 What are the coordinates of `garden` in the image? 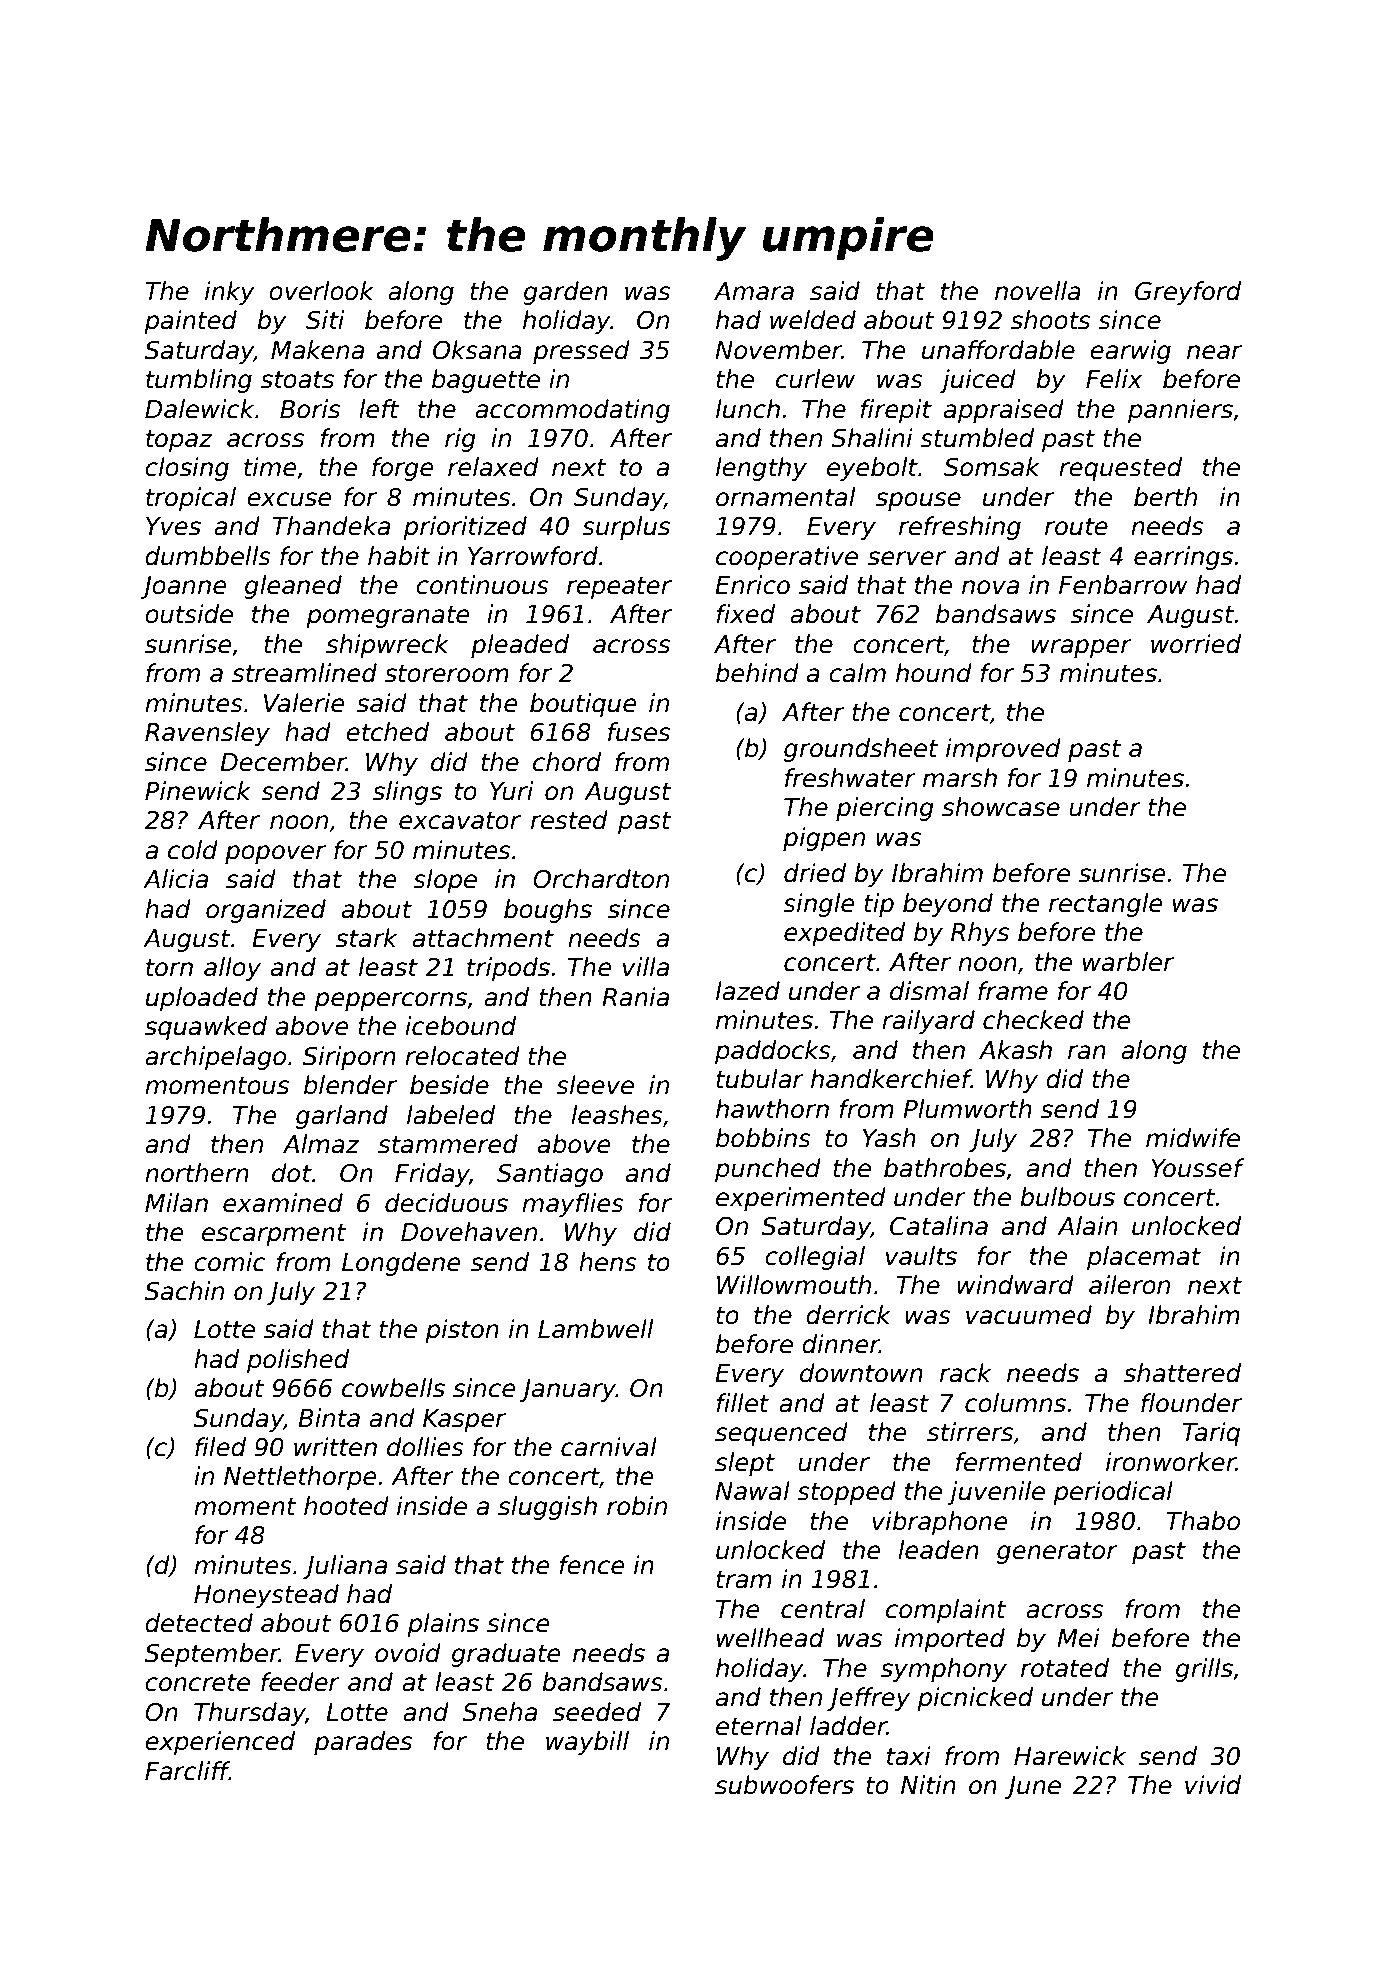 It's located at (566, 293).
